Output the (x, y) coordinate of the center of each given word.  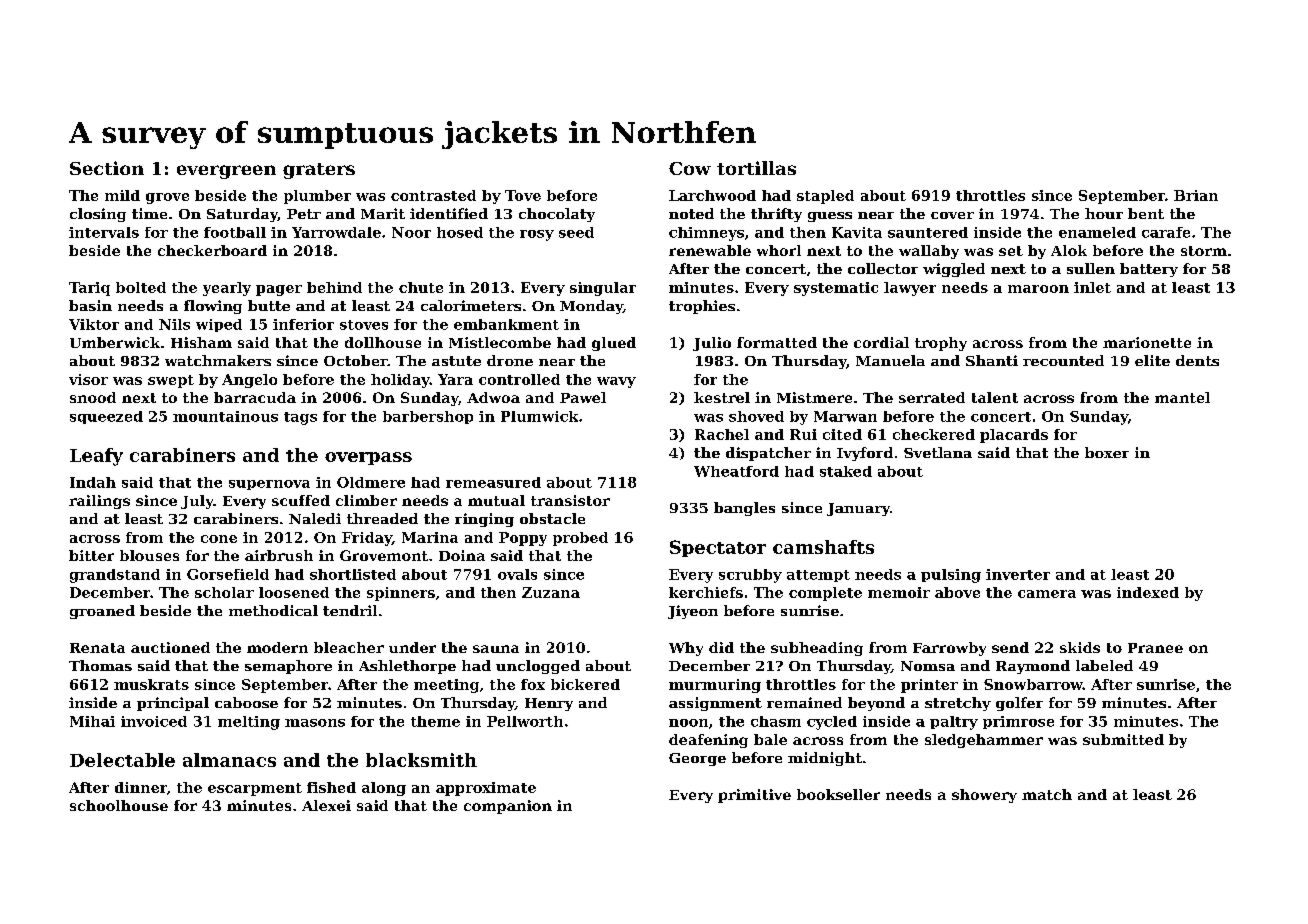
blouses (149, 555)
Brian (1196, 195)
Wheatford (736, 471)
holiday (400, 381)
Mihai (92, 721)
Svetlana (938, 452)
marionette (1147, 342)
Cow (690, 168)
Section (107, 168)
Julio (712, 344)
